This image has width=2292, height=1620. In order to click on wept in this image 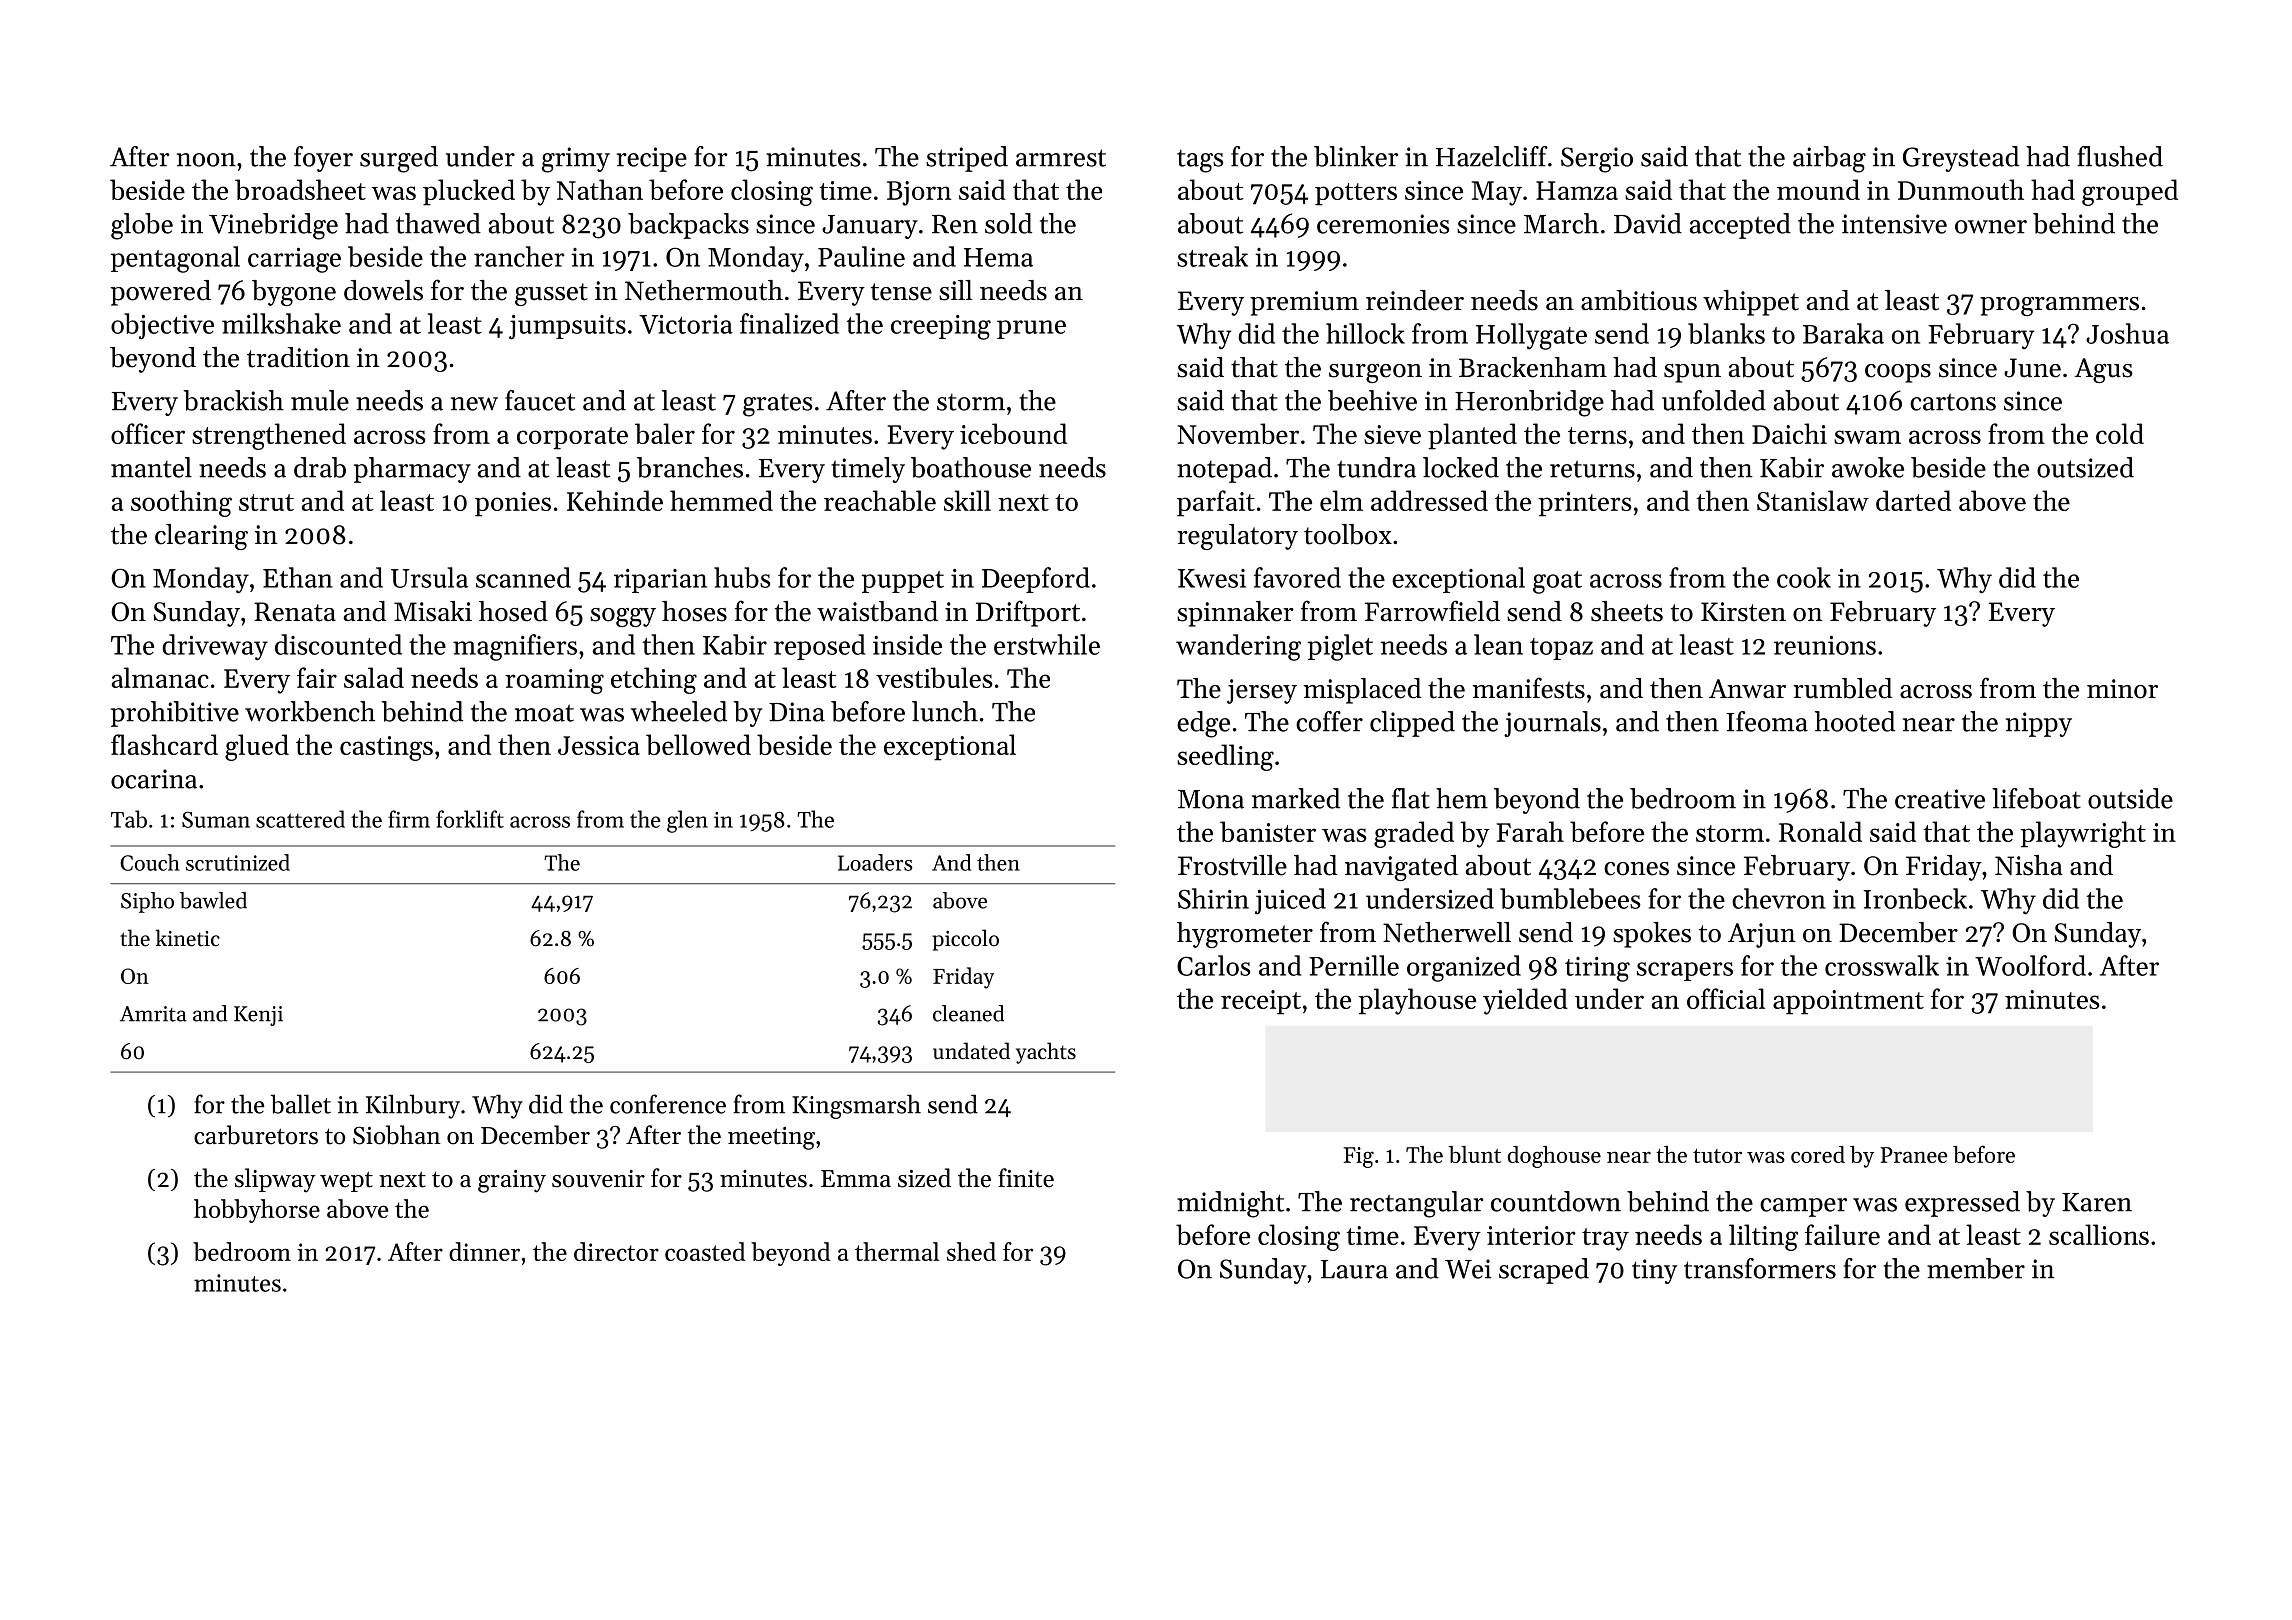, I will do `click(346, 1181)`.
